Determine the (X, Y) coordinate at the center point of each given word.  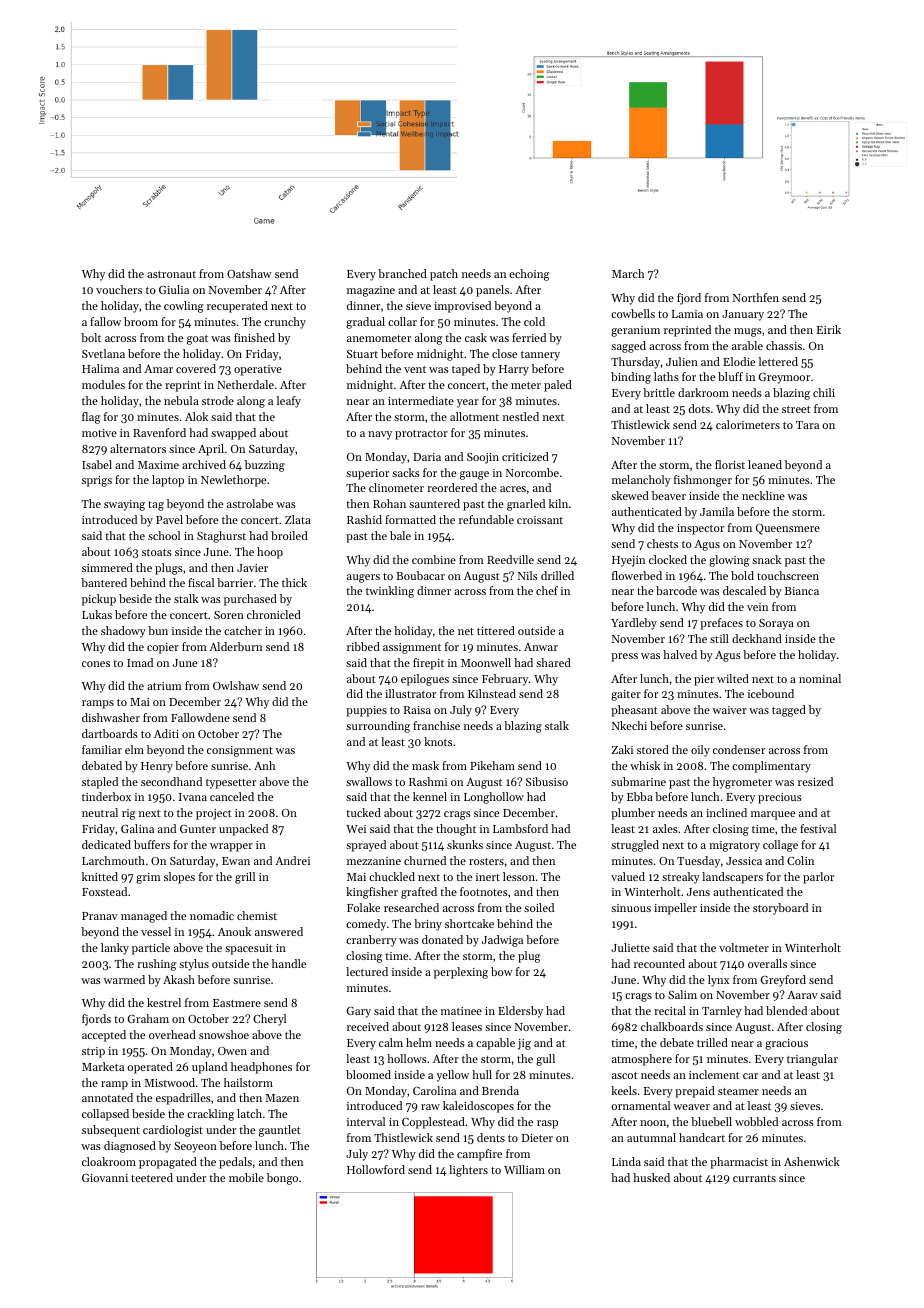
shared (553, 662)
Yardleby (634, 624)
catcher (243, 630)
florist (730, 464)
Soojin (483, 458)
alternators (138, 448)
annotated (107, 1097)
